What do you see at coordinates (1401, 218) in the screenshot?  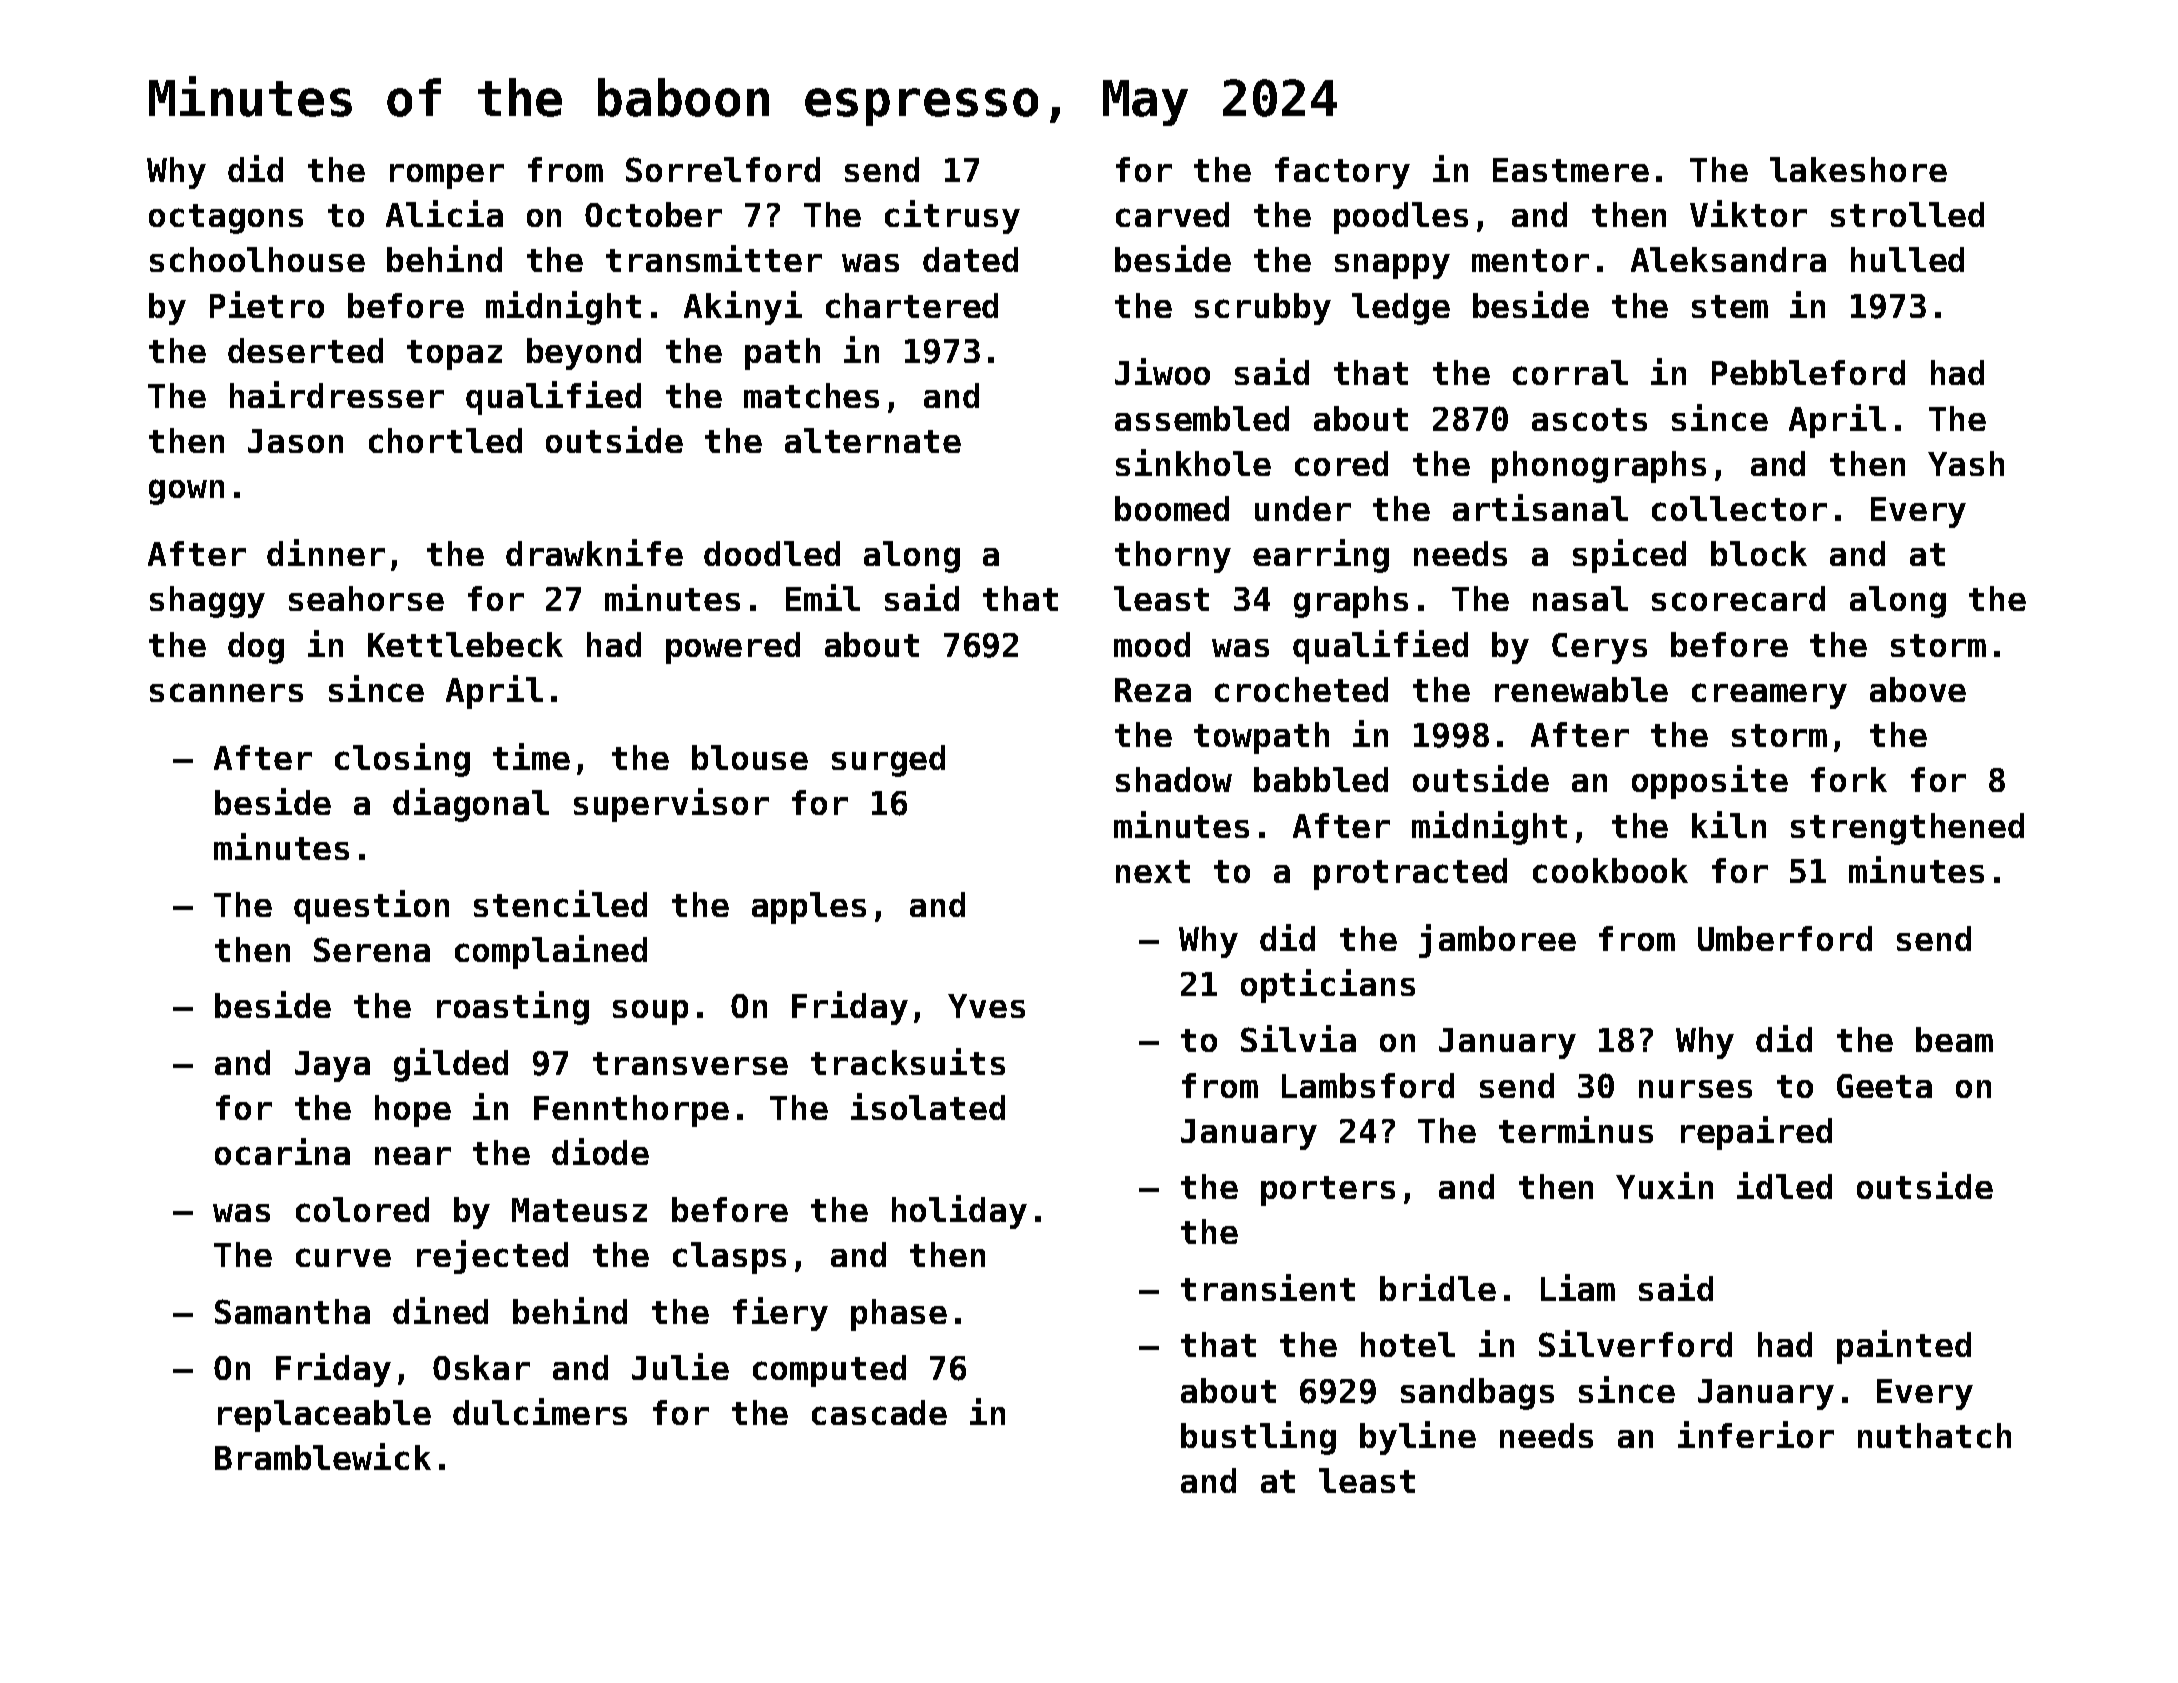 I see `poodles` at bounding box center [1401, 218].
